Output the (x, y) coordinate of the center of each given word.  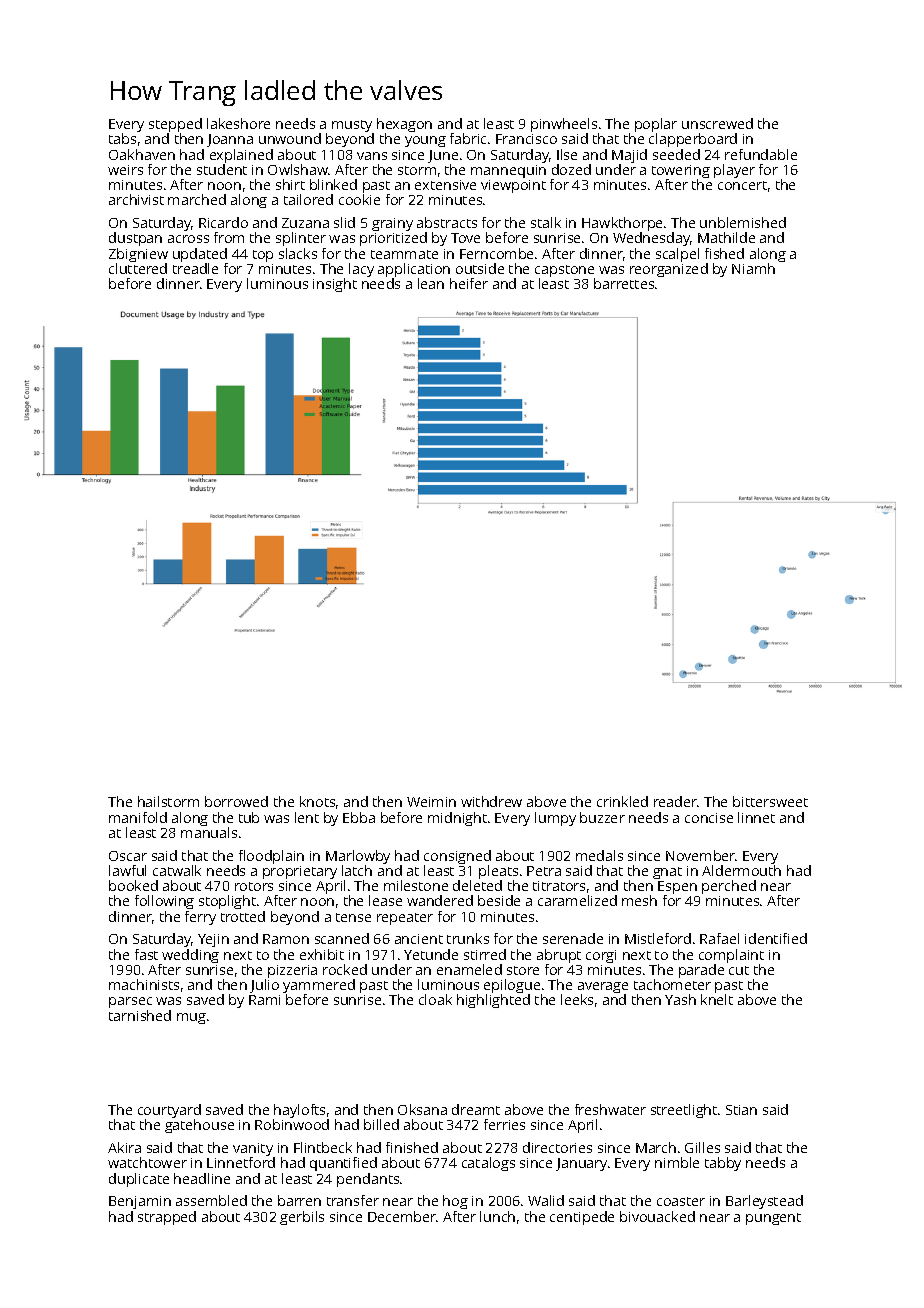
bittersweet (770, 801)
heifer (469, 283)
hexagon (404, 126)
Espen (677, 887)
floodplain (271, 857)
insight (335, 285)
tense (353, 917)
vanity (253, 1149)
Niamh (753, 268)
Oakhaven (142, 154)
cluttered (138, 268)
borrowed (236, 801)
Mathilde (726, 237)
